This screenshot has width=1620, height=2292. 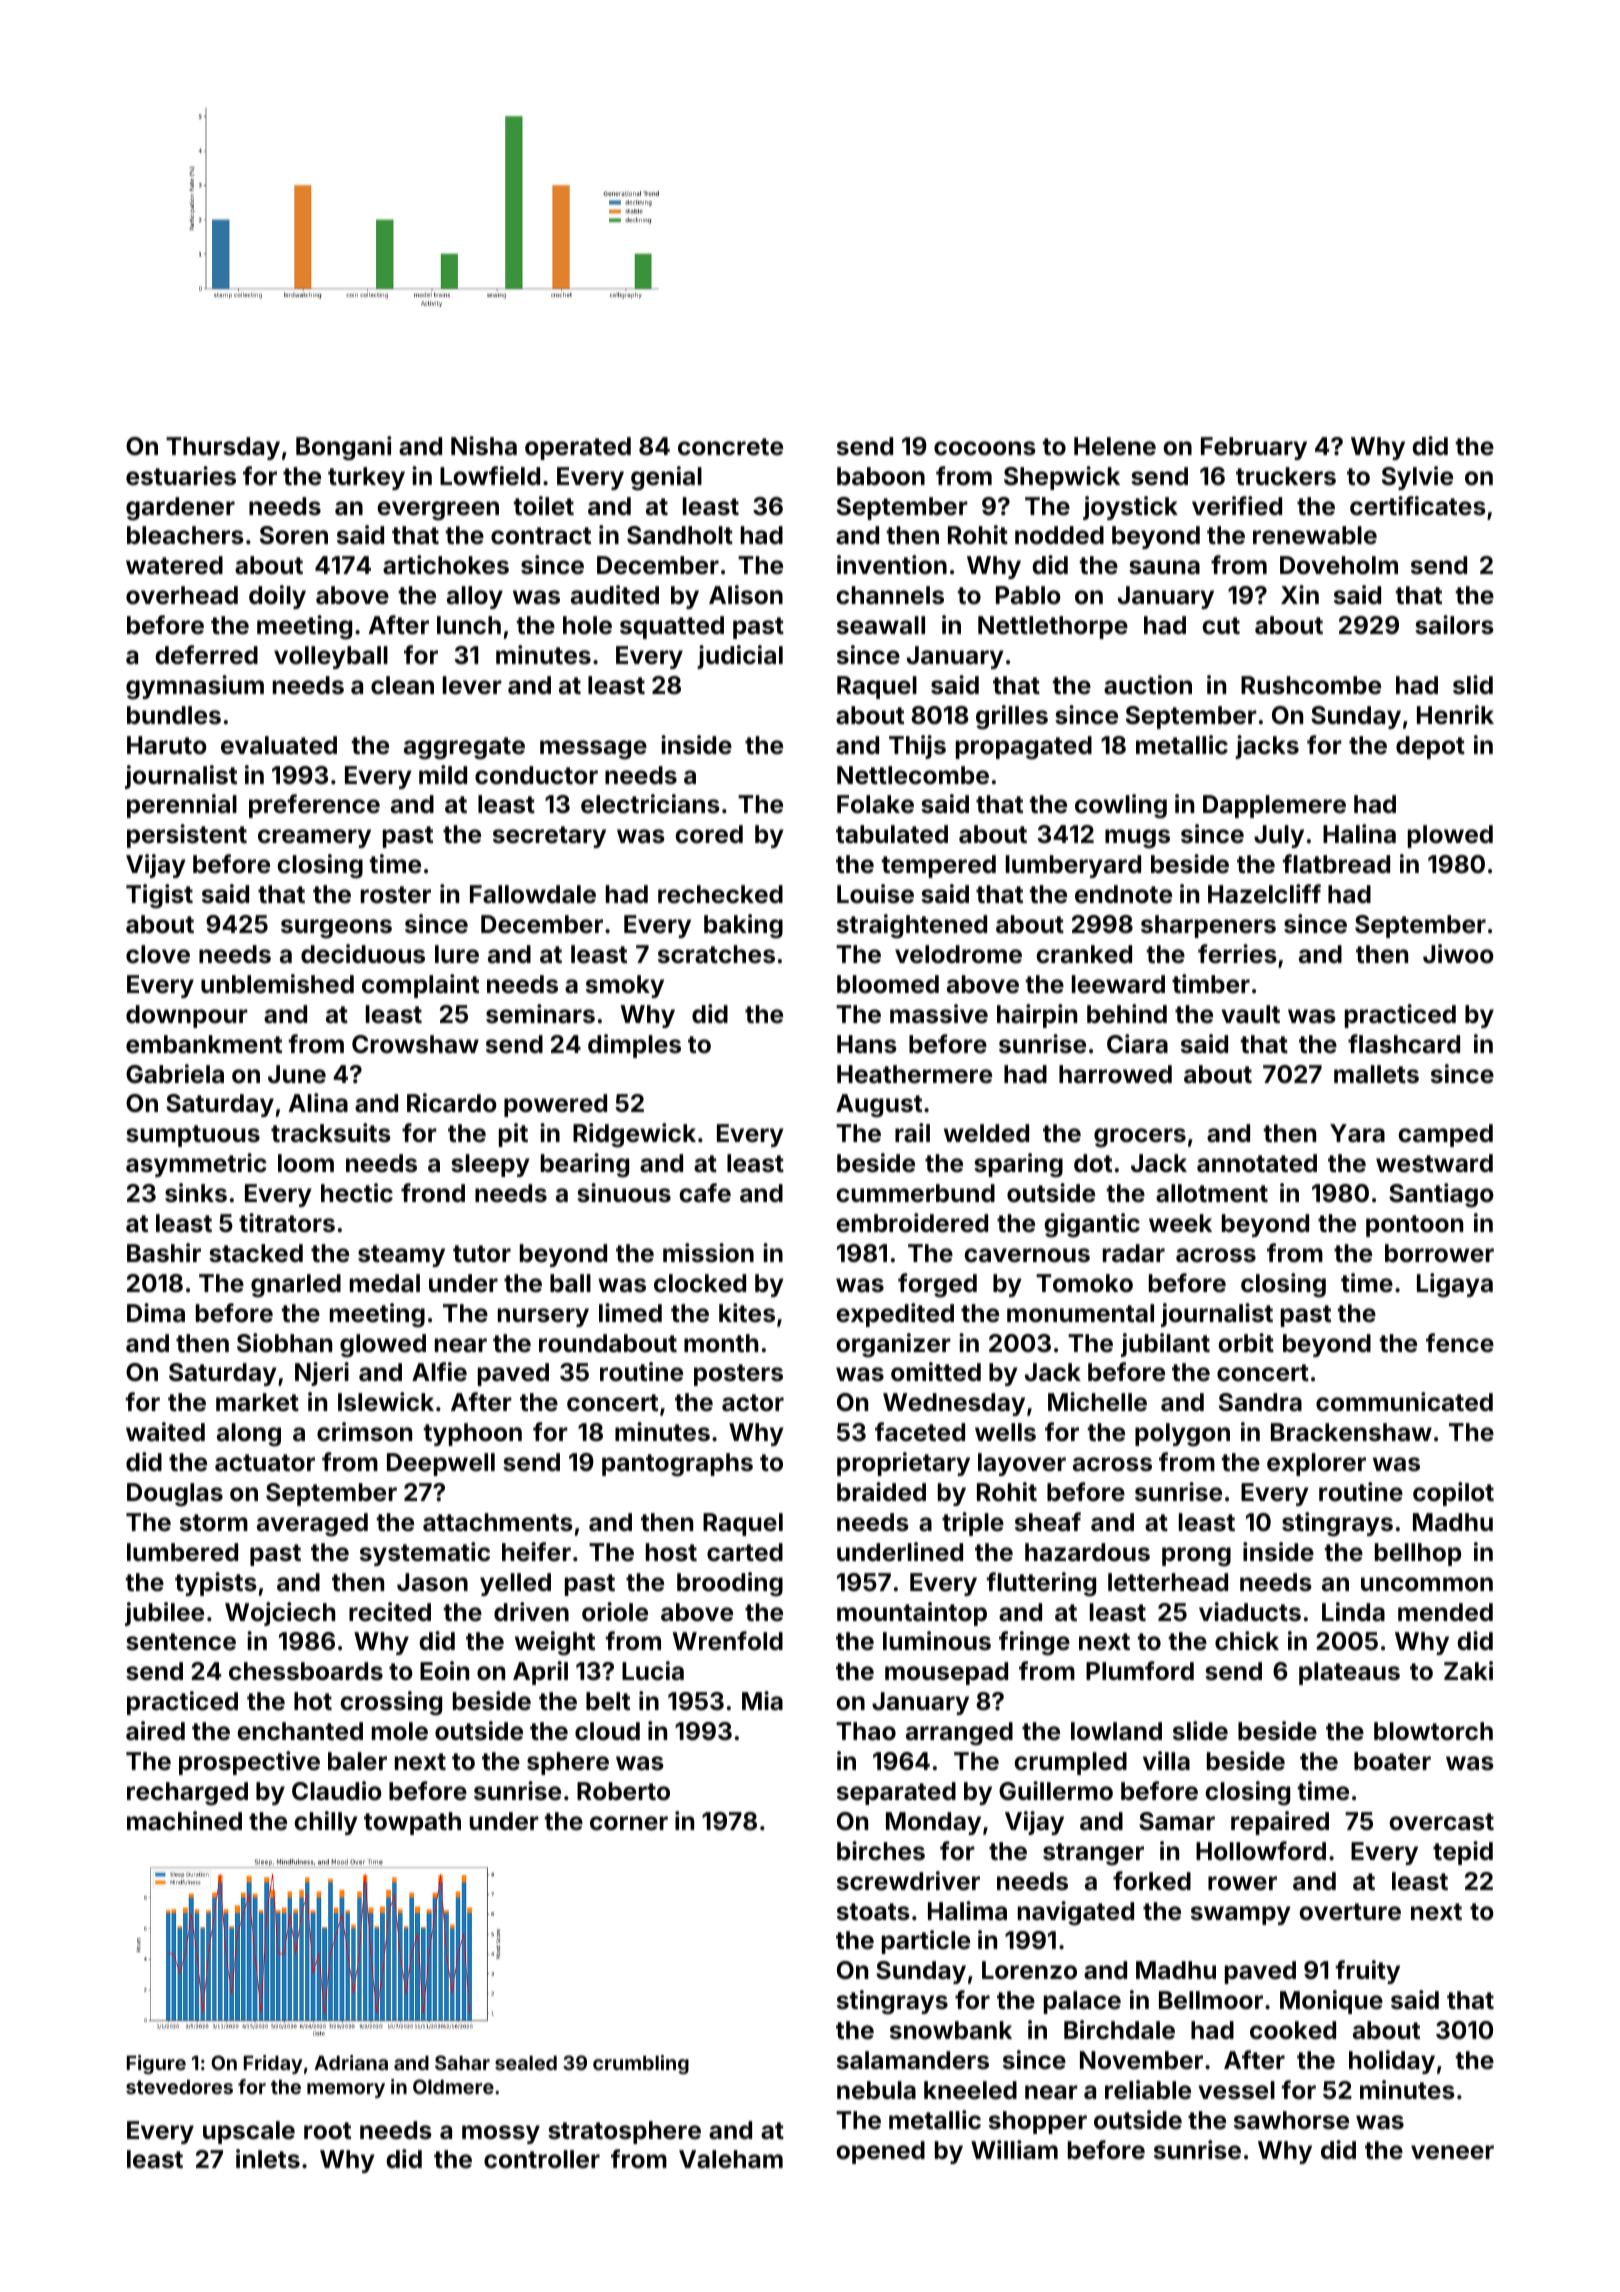 What do you see at coordinates (542, 2159) in the screenshot?
I see `controller` at bounding box center [542, 2159].
